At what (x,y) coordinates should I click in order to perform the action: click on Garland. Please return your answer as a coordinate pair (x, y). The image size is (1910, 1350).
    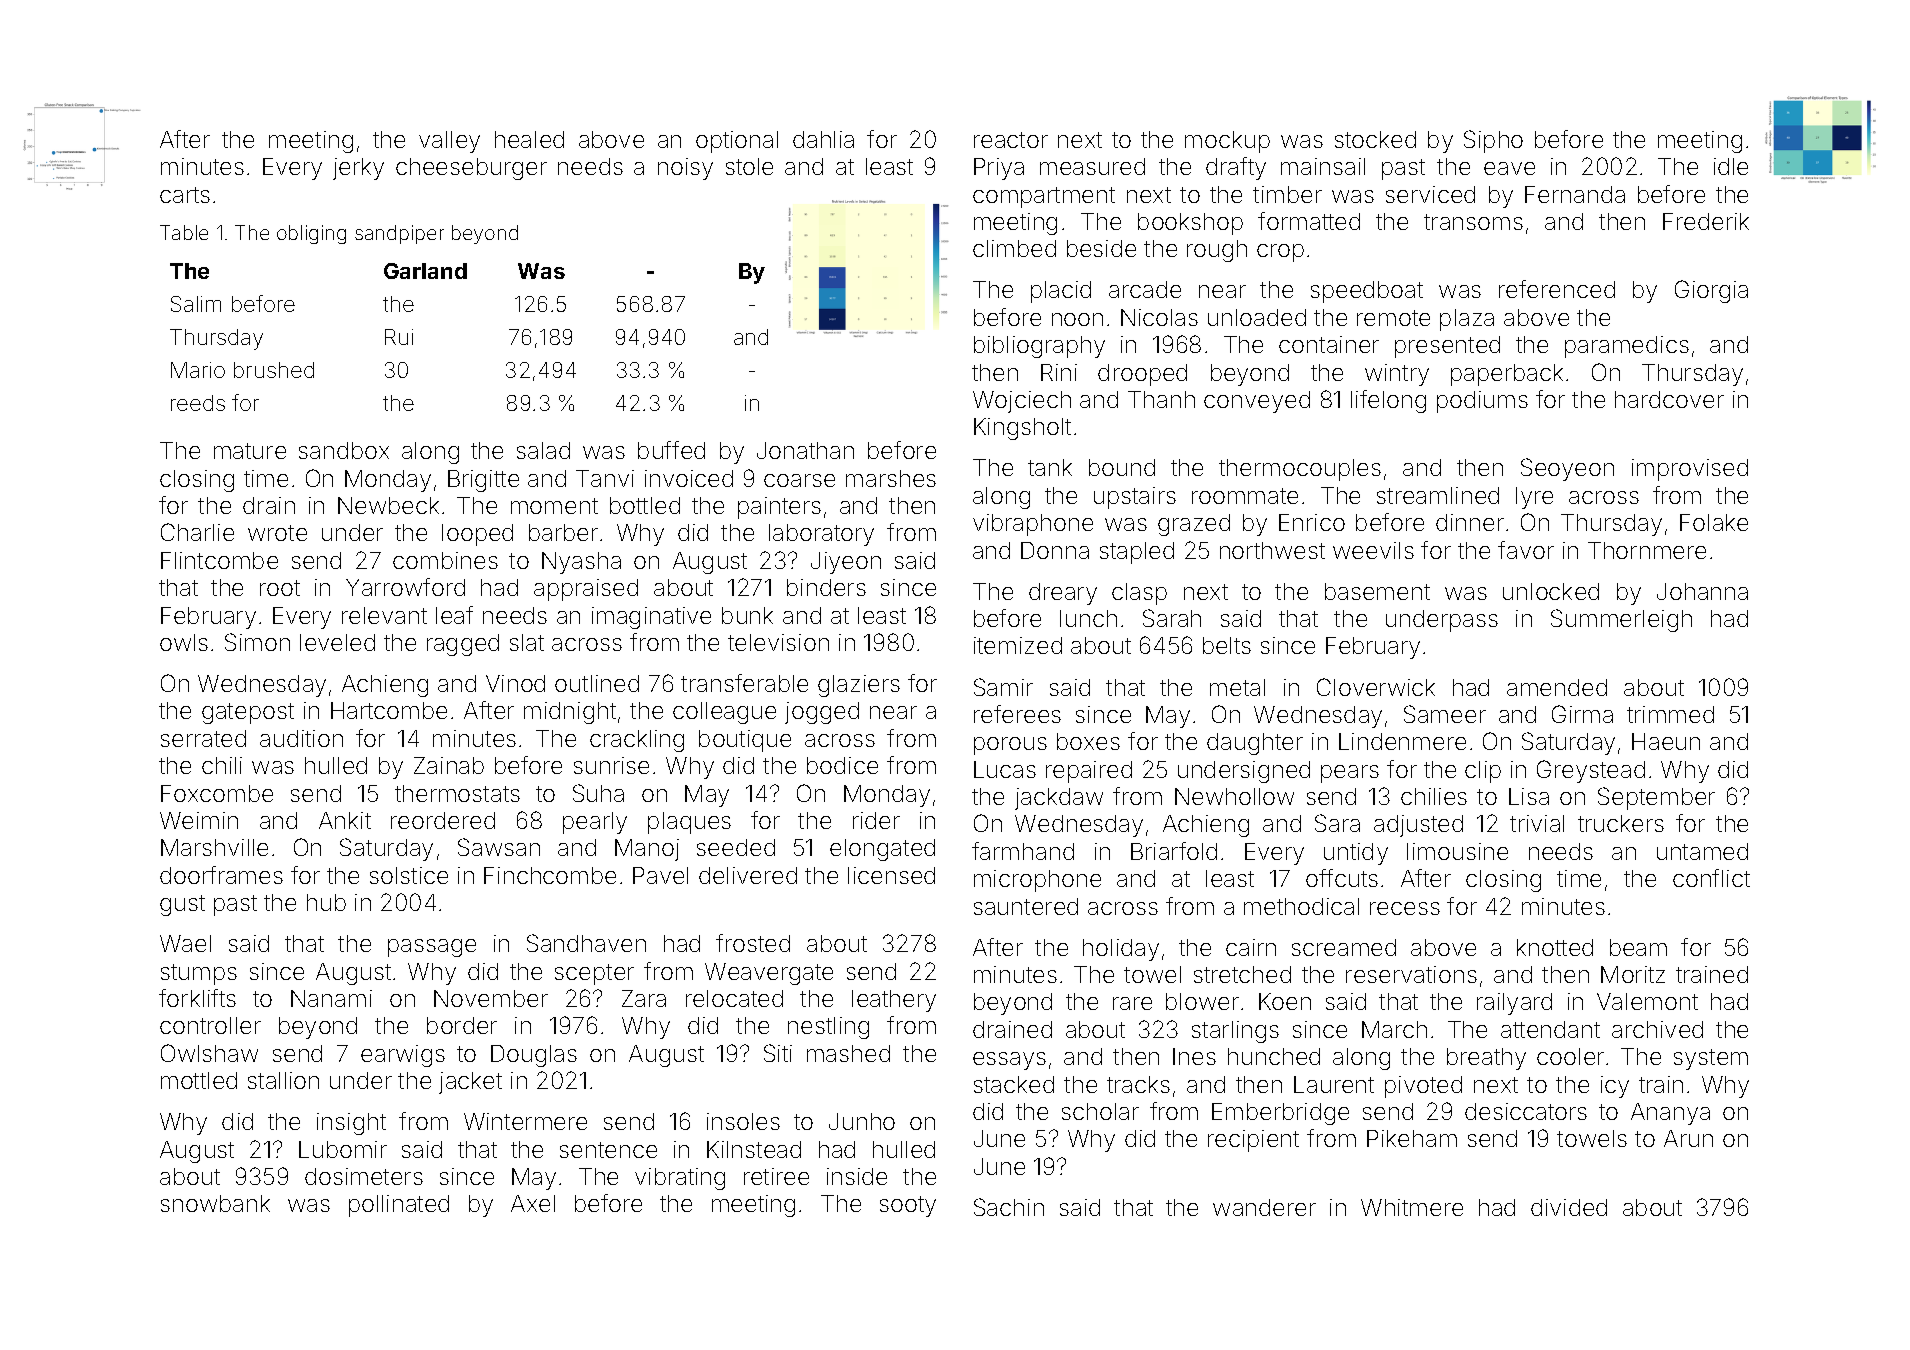
    Looking at the image, I should click on (425, 271).
